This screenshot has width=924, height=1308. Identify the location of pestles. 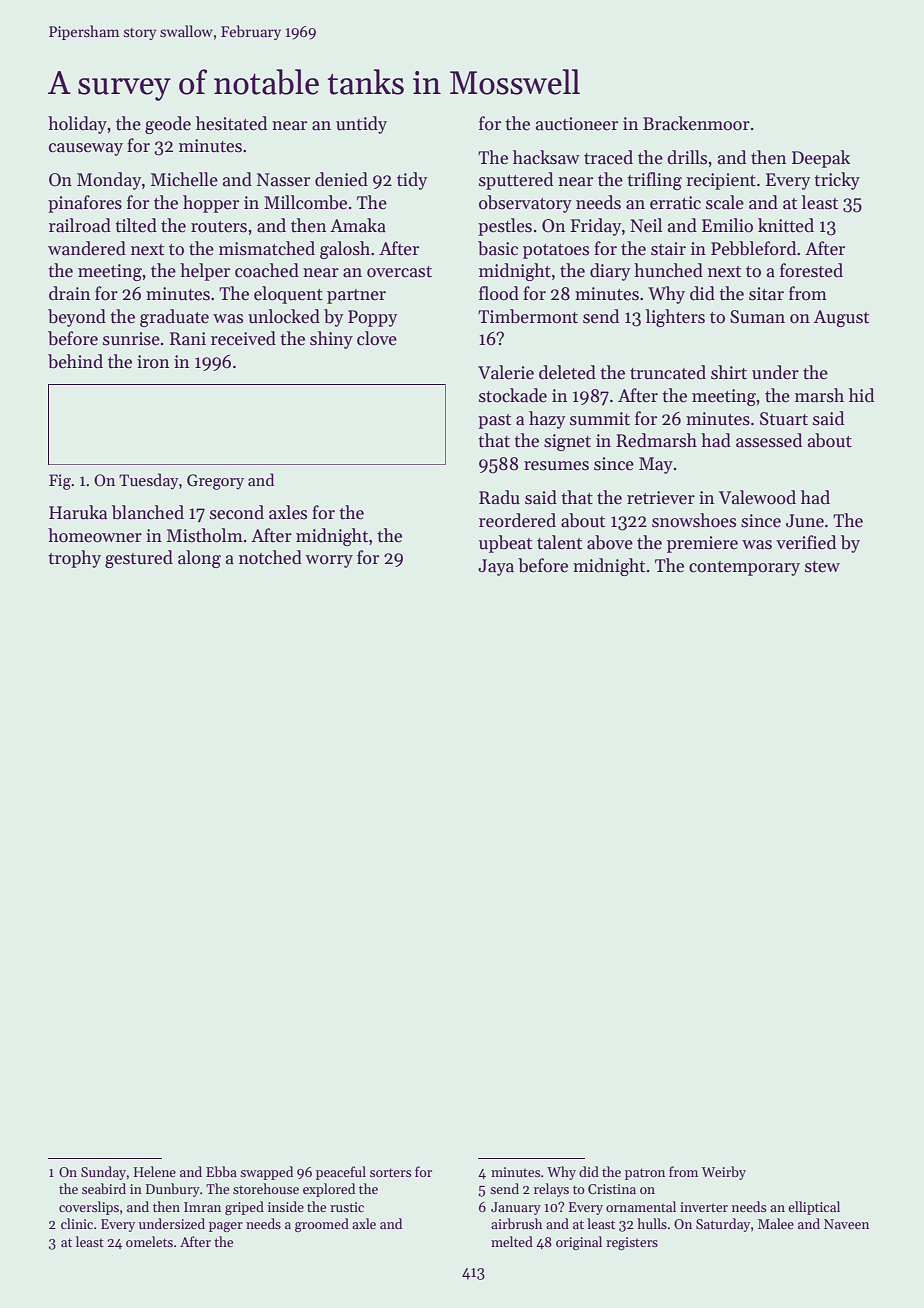
(505, 227).
